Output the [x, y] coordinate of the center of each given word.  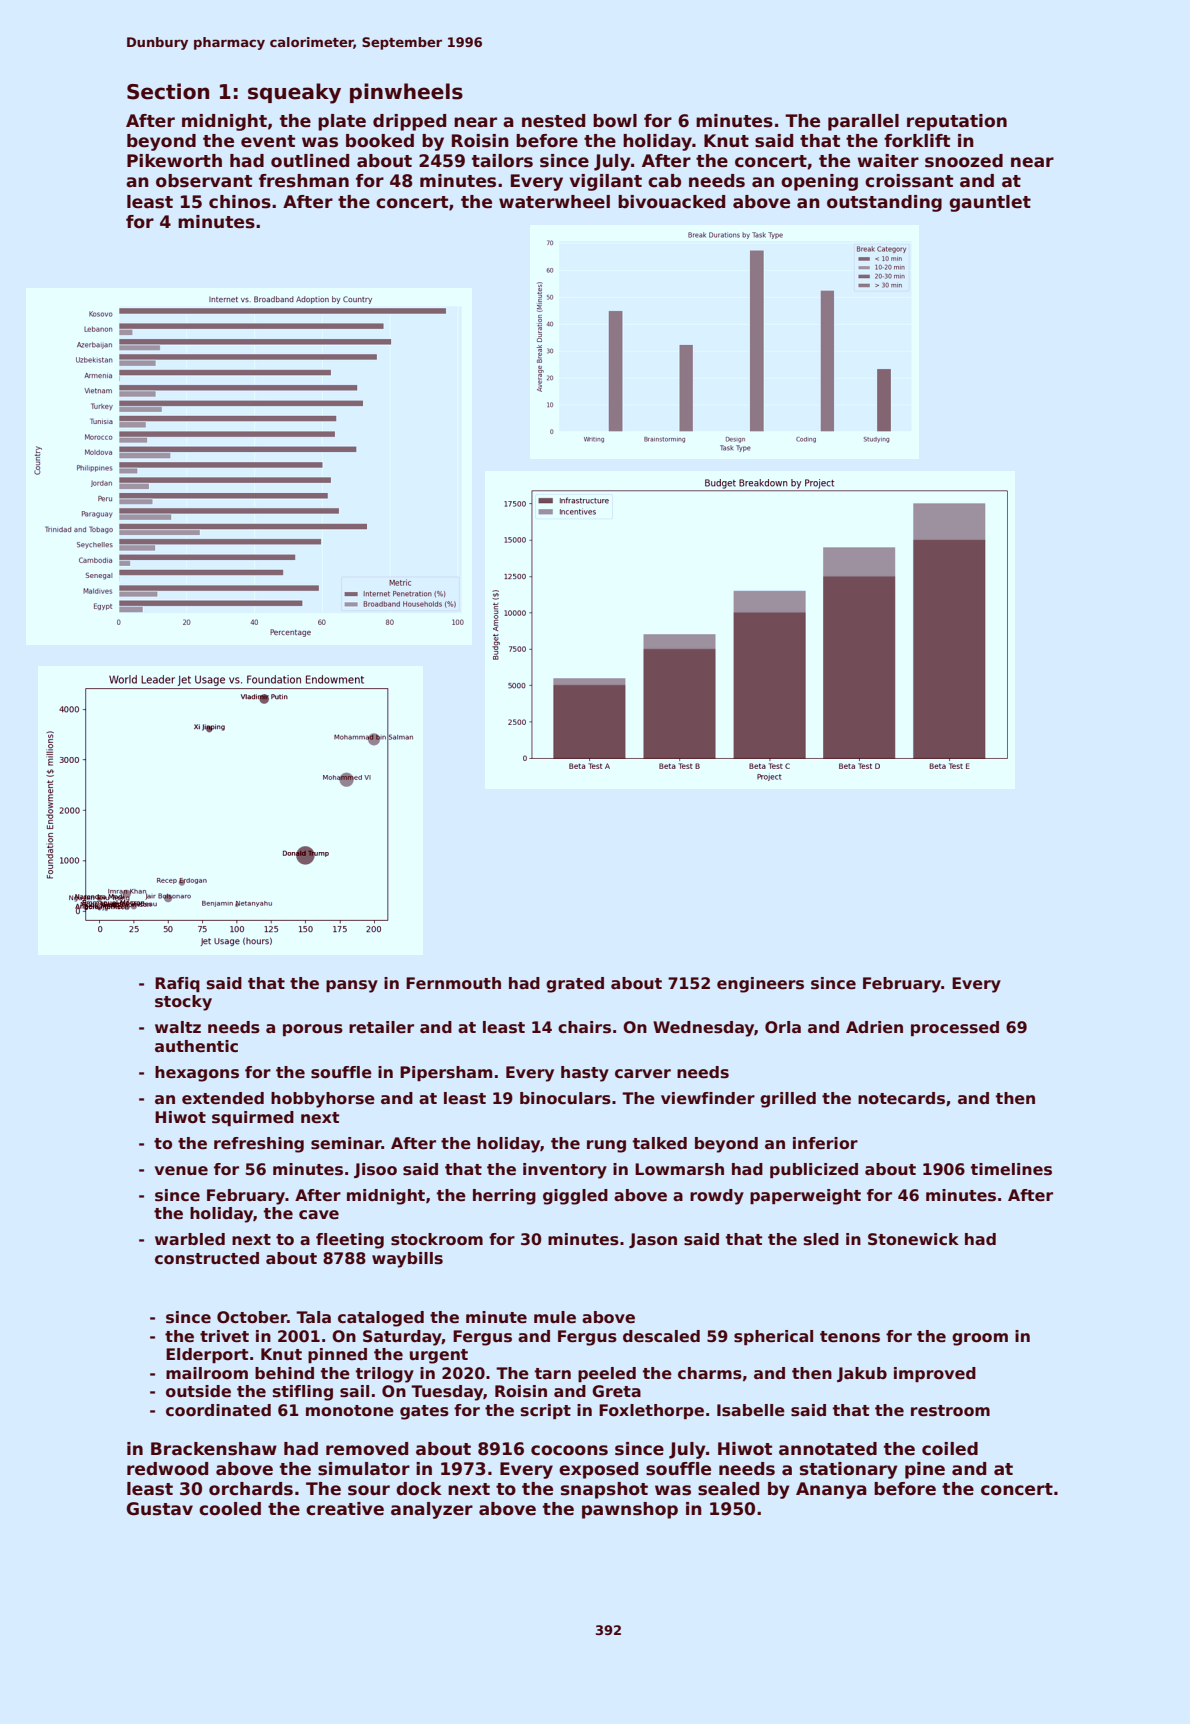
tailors [502, 161]
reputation [957, 122]
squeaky [294, 93]
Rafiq [177, 984]
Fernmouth [453, 983]
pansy [352, 986]
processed [955, 1028]
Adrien [874, 1027]
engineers [760, 985]
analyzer [432, 1510]
